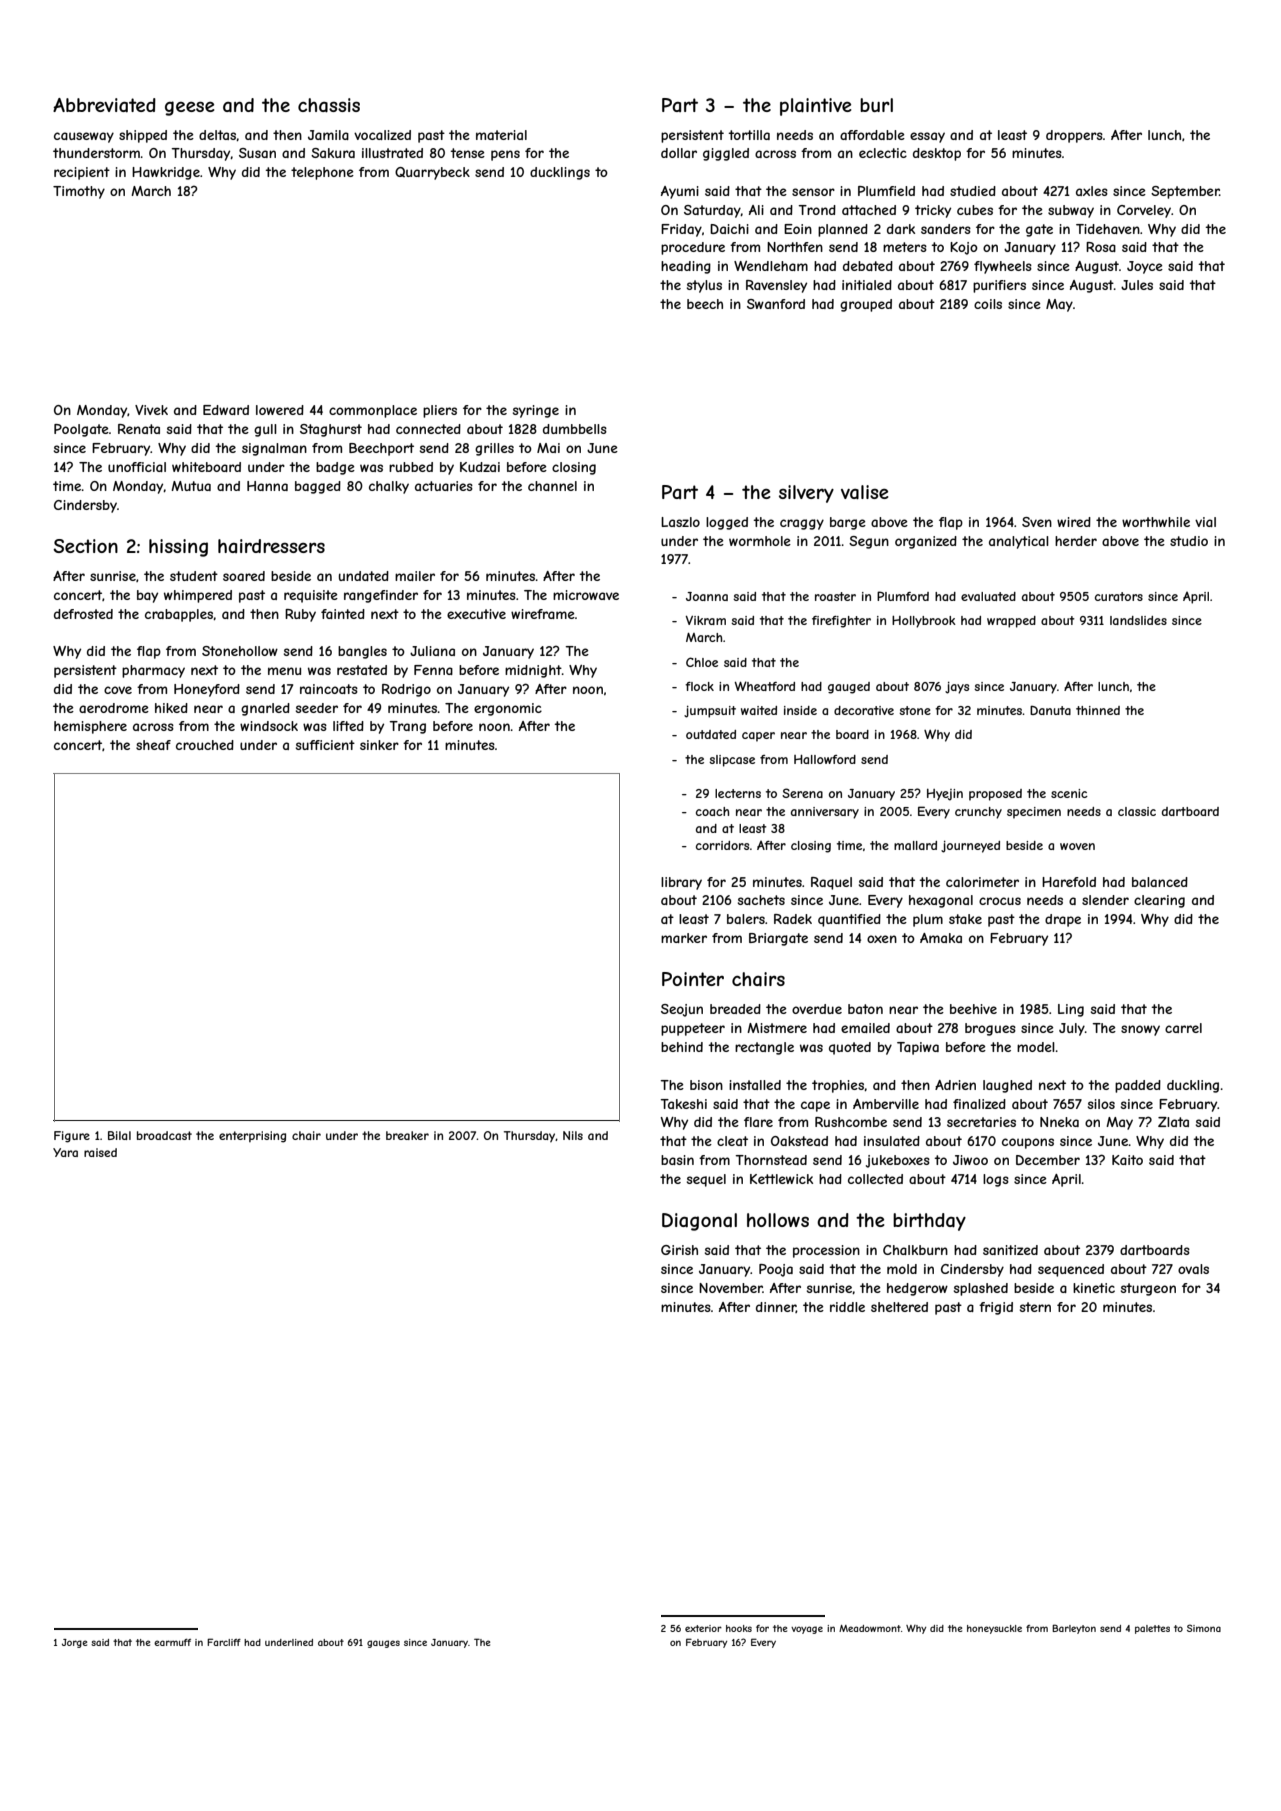 The height and width of the image is (1811, 1281). What do you see at coordinates (807, 1630) in the image?
I see `voyage` at bounding box center [807, 1630].
